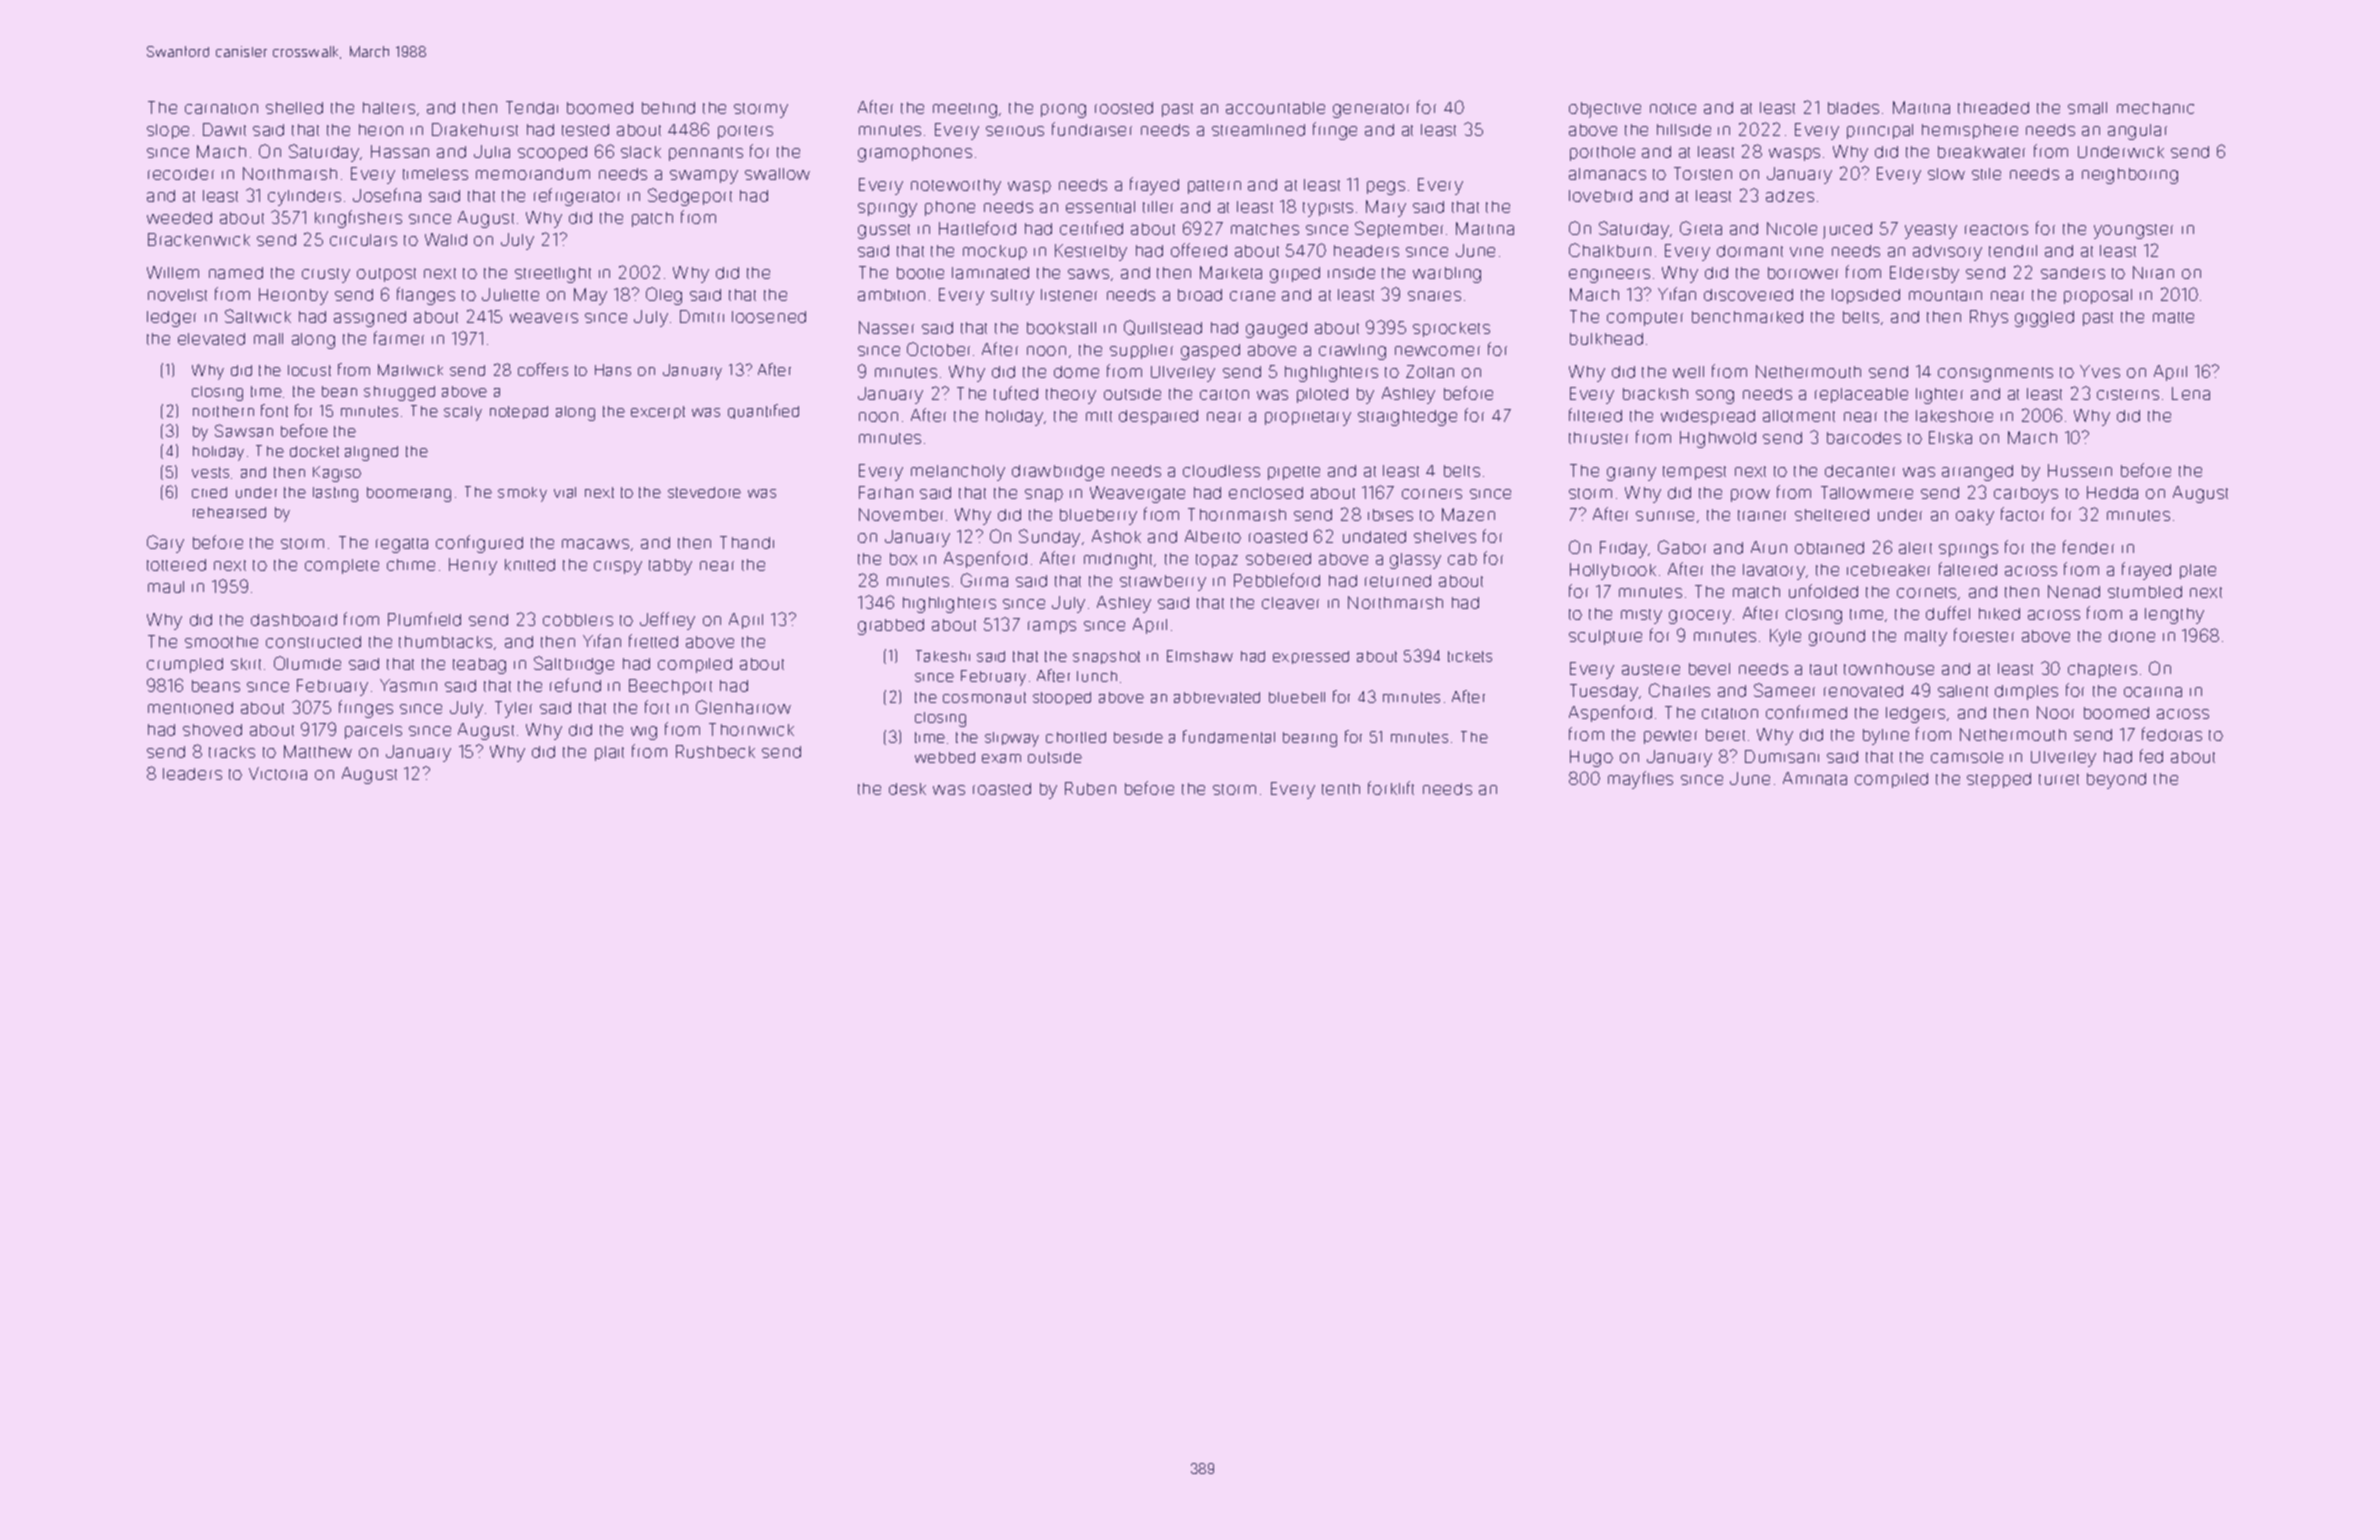 Image resolution: width=2380 pixels, height=1540 pixels. What do you see at coordinates (389, 108) in the image?
I see `halters` at bounding box center [389, 108].
